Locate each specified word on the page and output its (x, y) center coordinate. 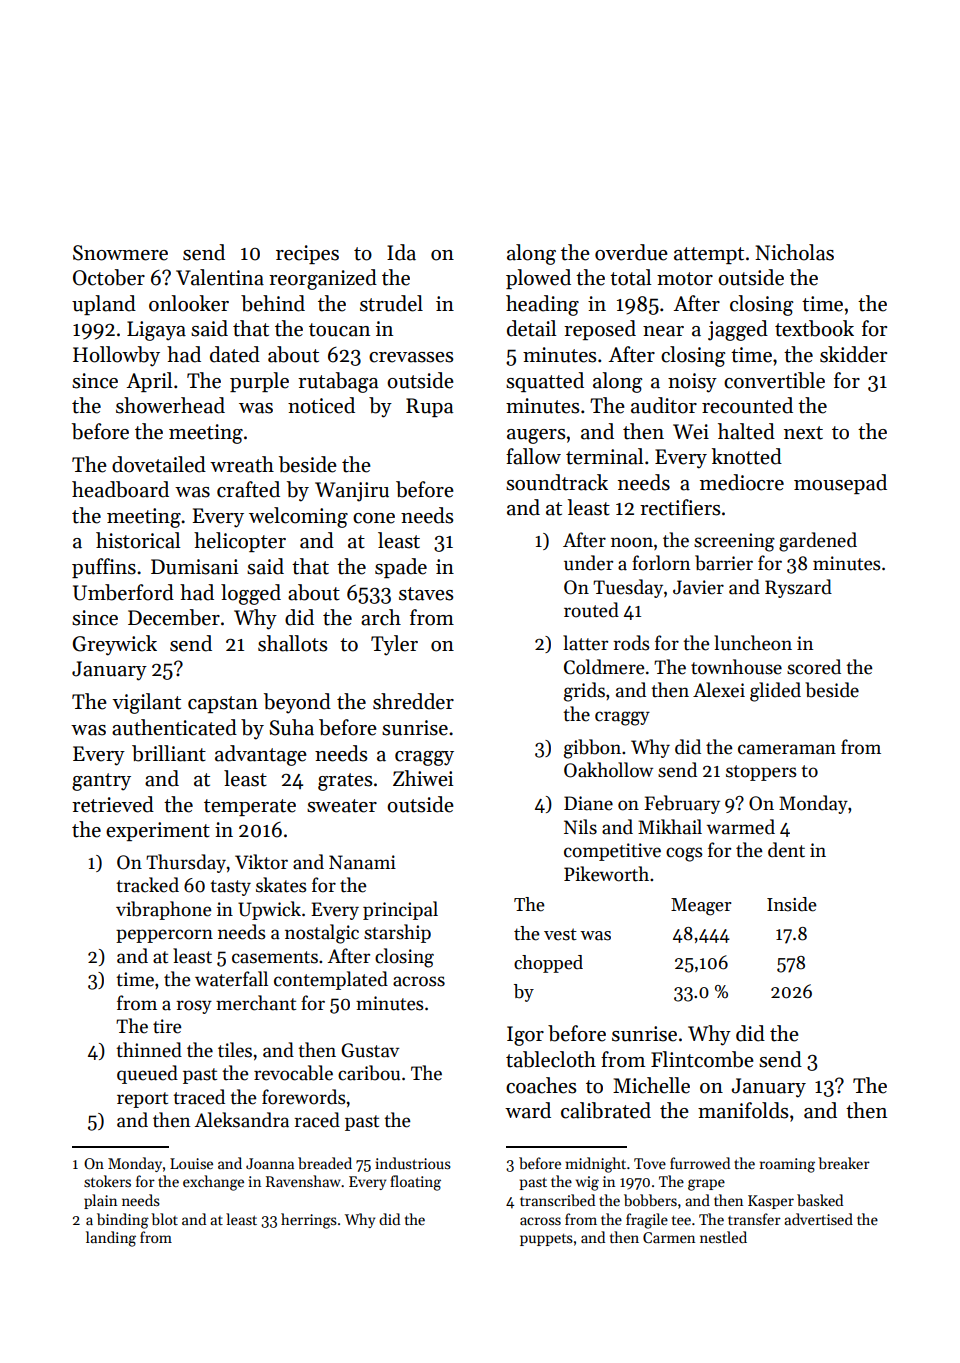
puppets (546, 1240)
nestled (723, 1237)
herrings (309, 1221)
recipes (307, 254)
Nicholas (794, 252)
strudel (391, 303)
